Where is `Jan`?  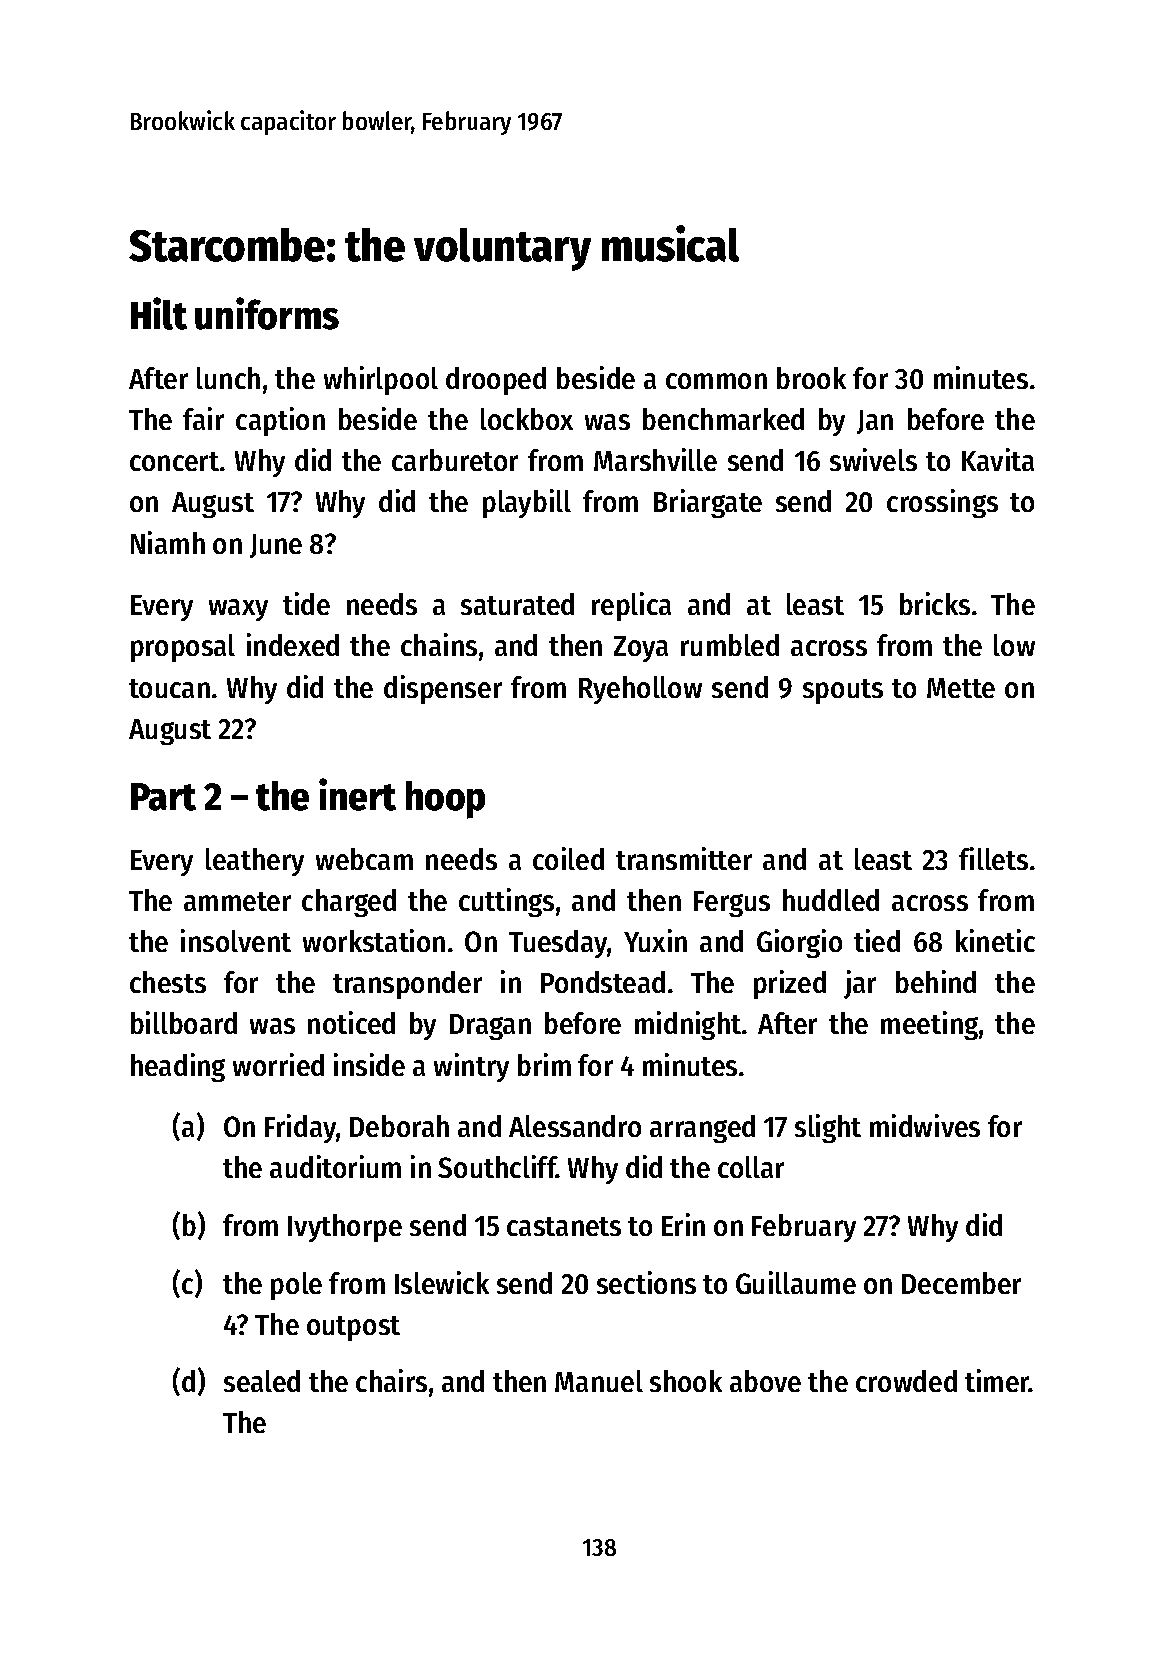
Jan is located at coordinates (875, 422).
